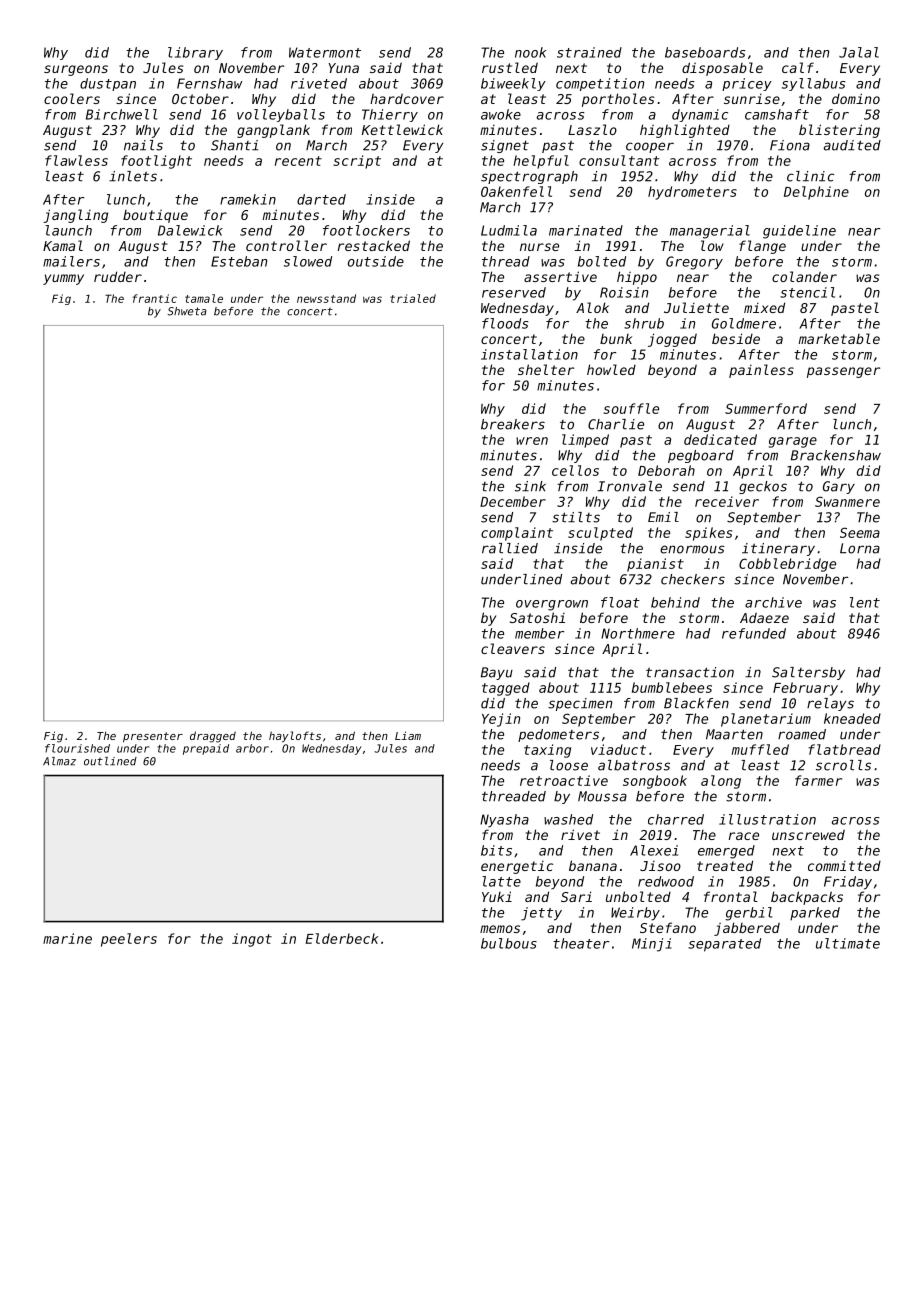 The image size is (924, 1308). Describe the element at coordinates (705, 52) in the image. I see `baseboards` at that location.
